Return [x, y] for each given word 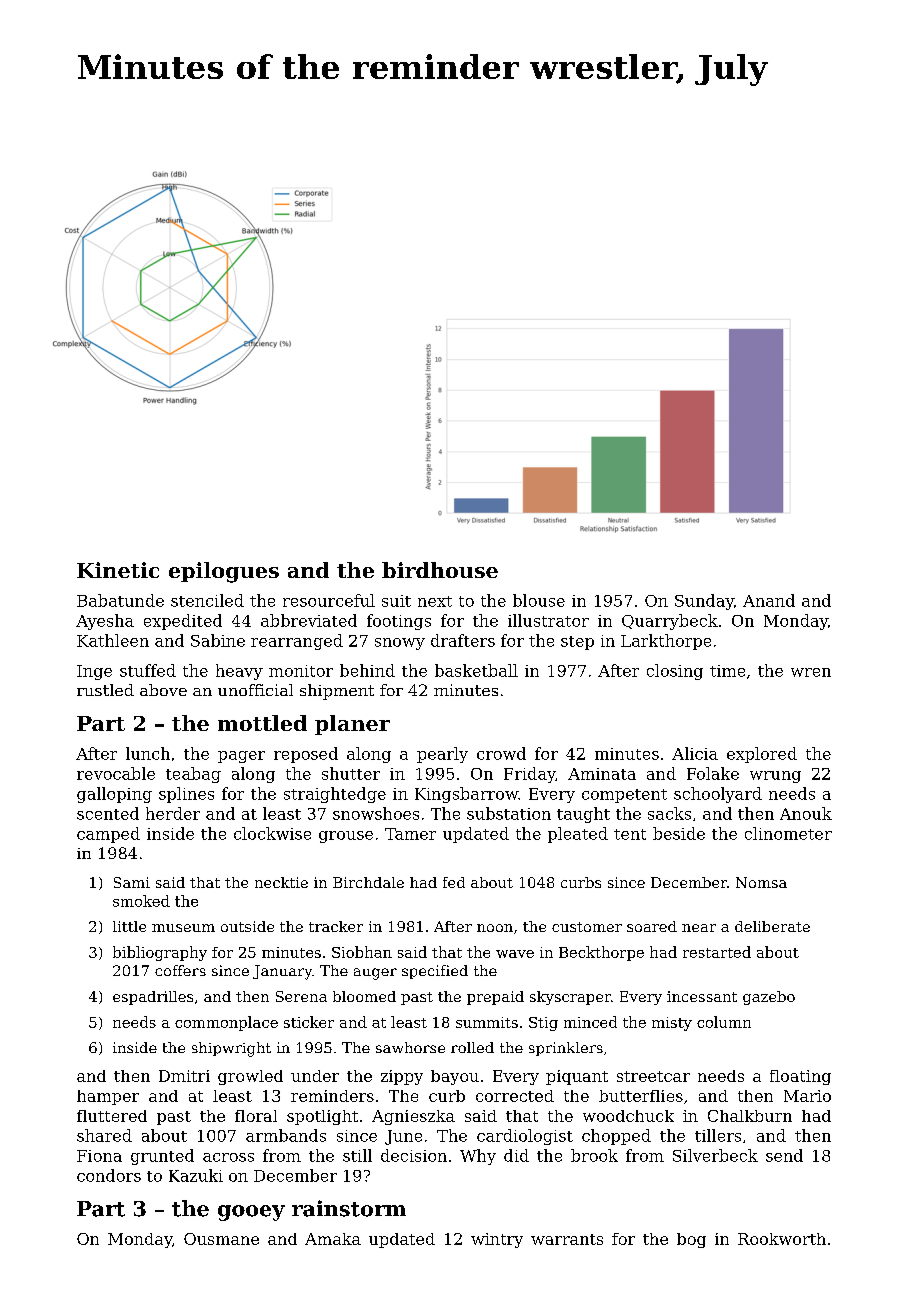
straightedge [335, 795]
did [516, 1155]
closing [675, 672]
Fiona [99, 1156]
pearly [442, 755]
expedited [183, 622]
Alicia [695, 753]
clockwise [272, 833]
